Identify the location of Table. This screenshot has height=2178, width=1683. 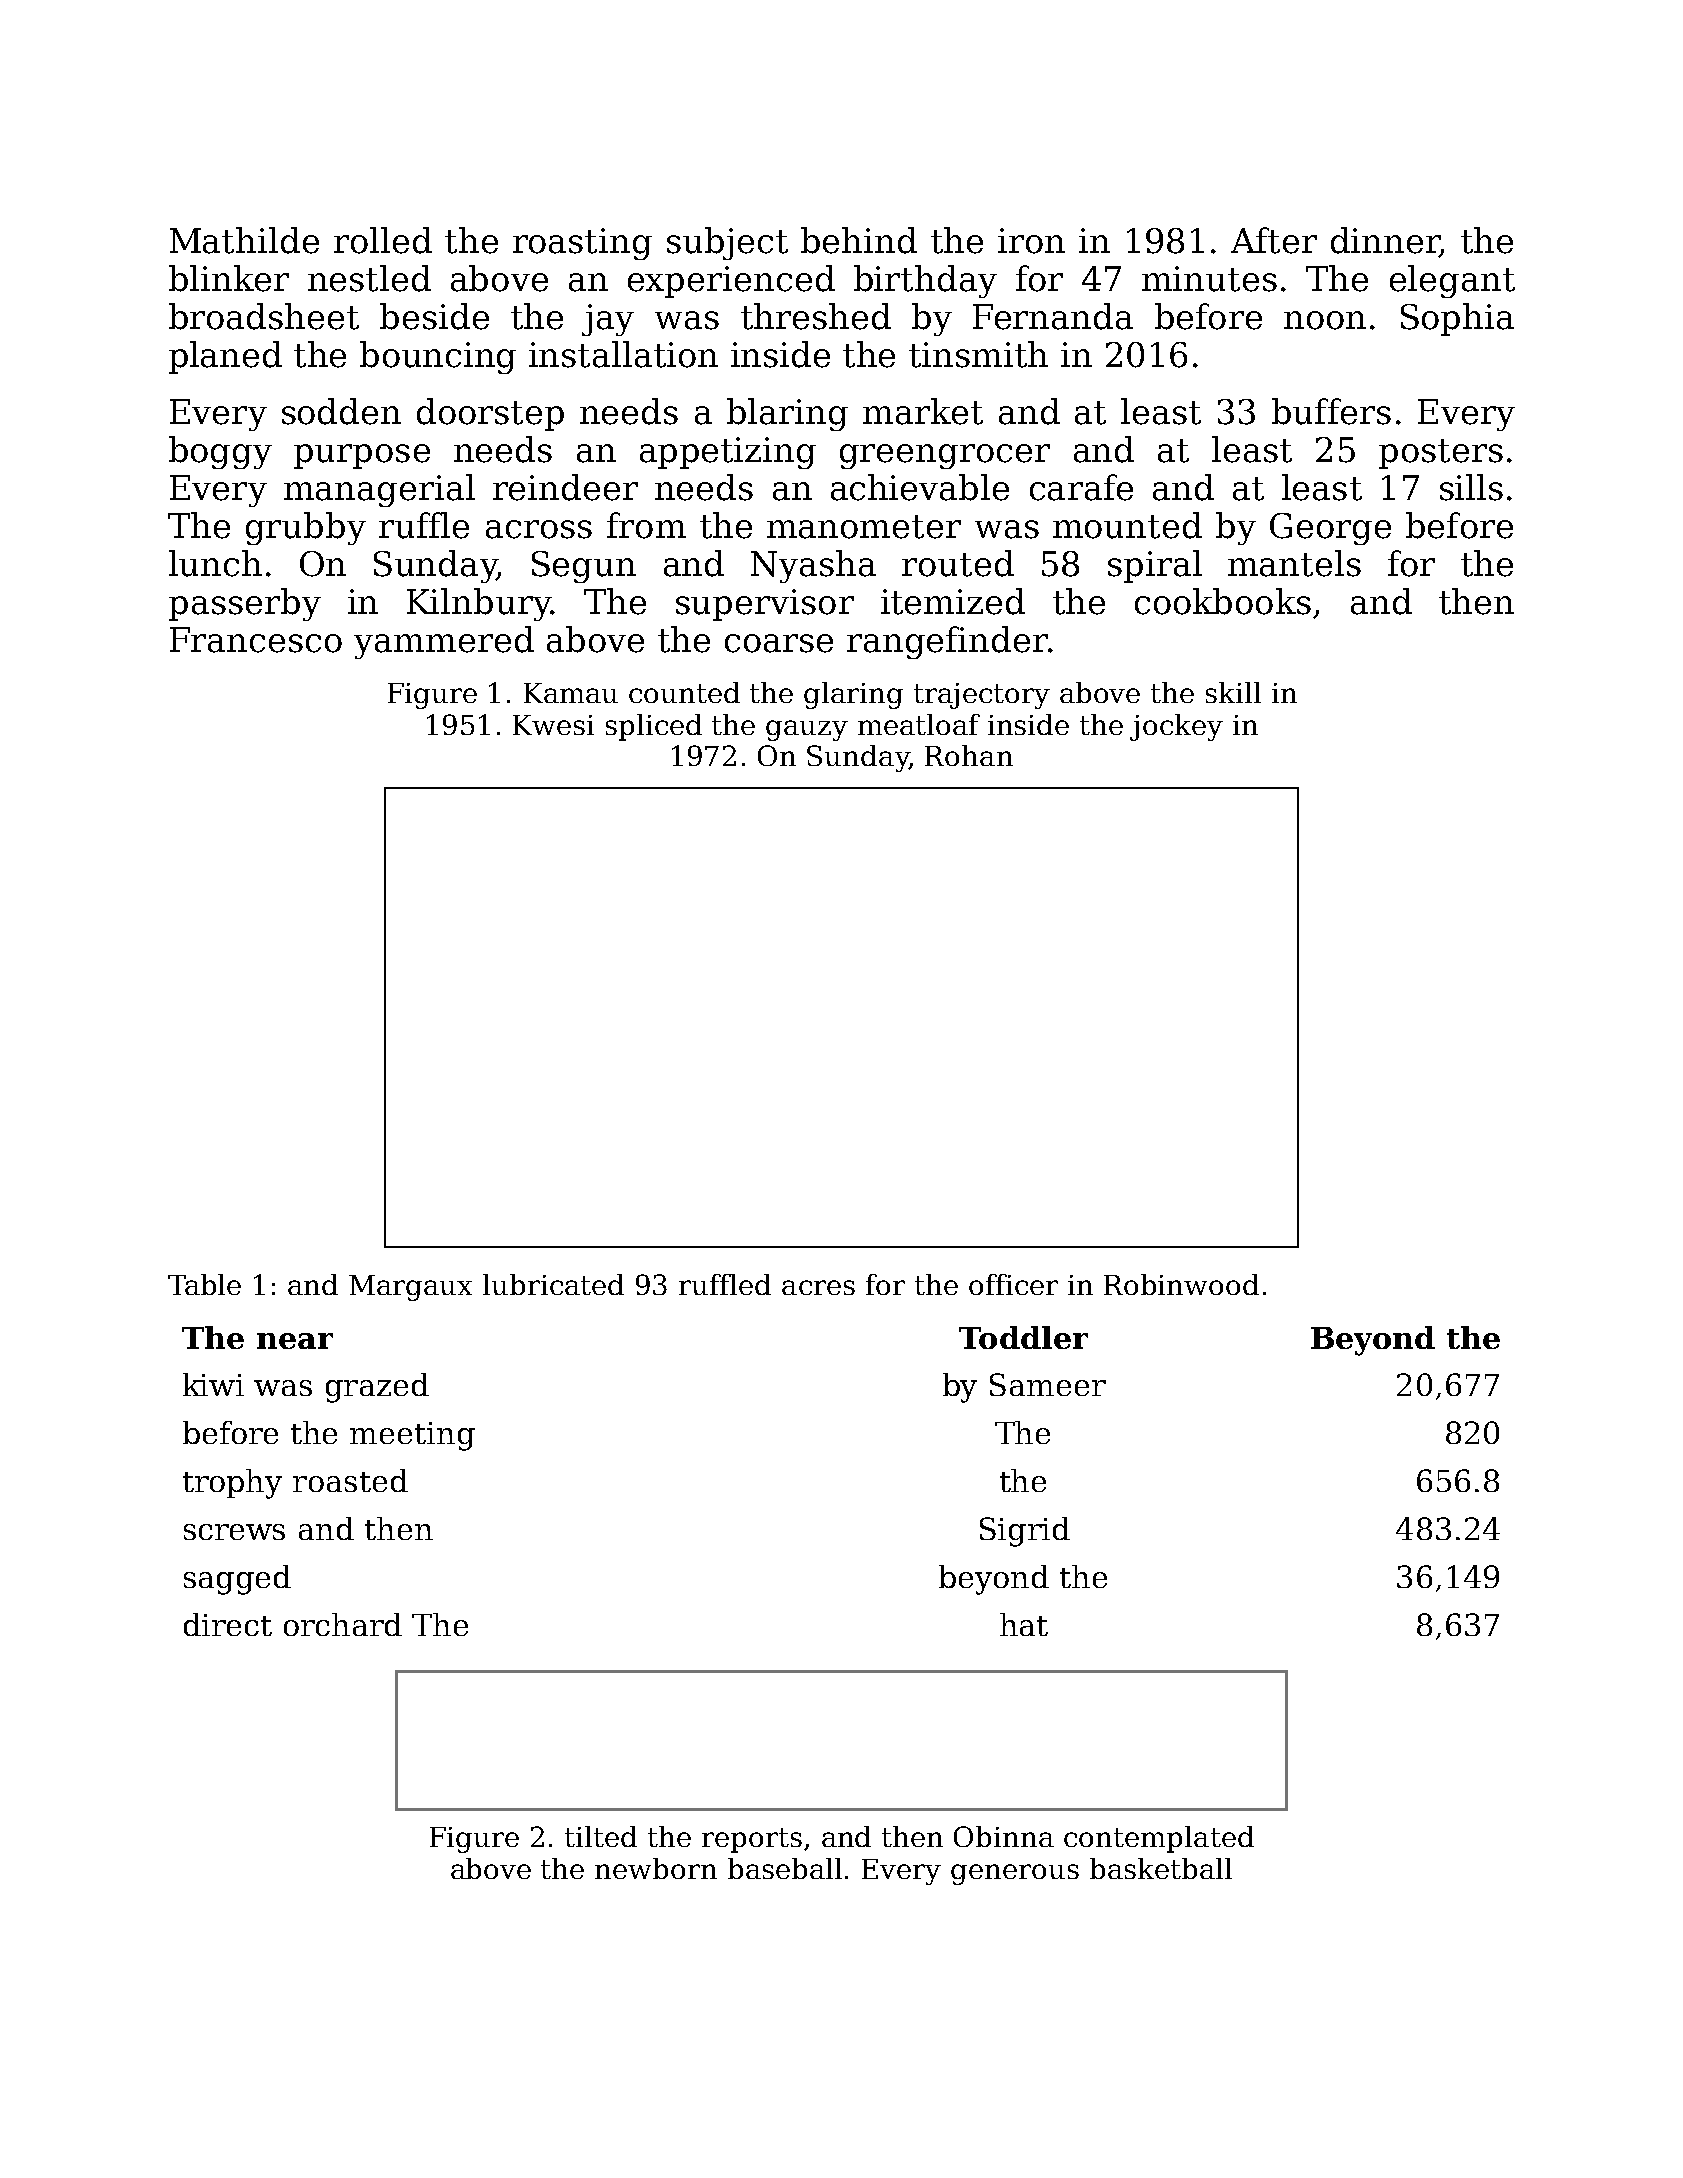
(204, 1284).
